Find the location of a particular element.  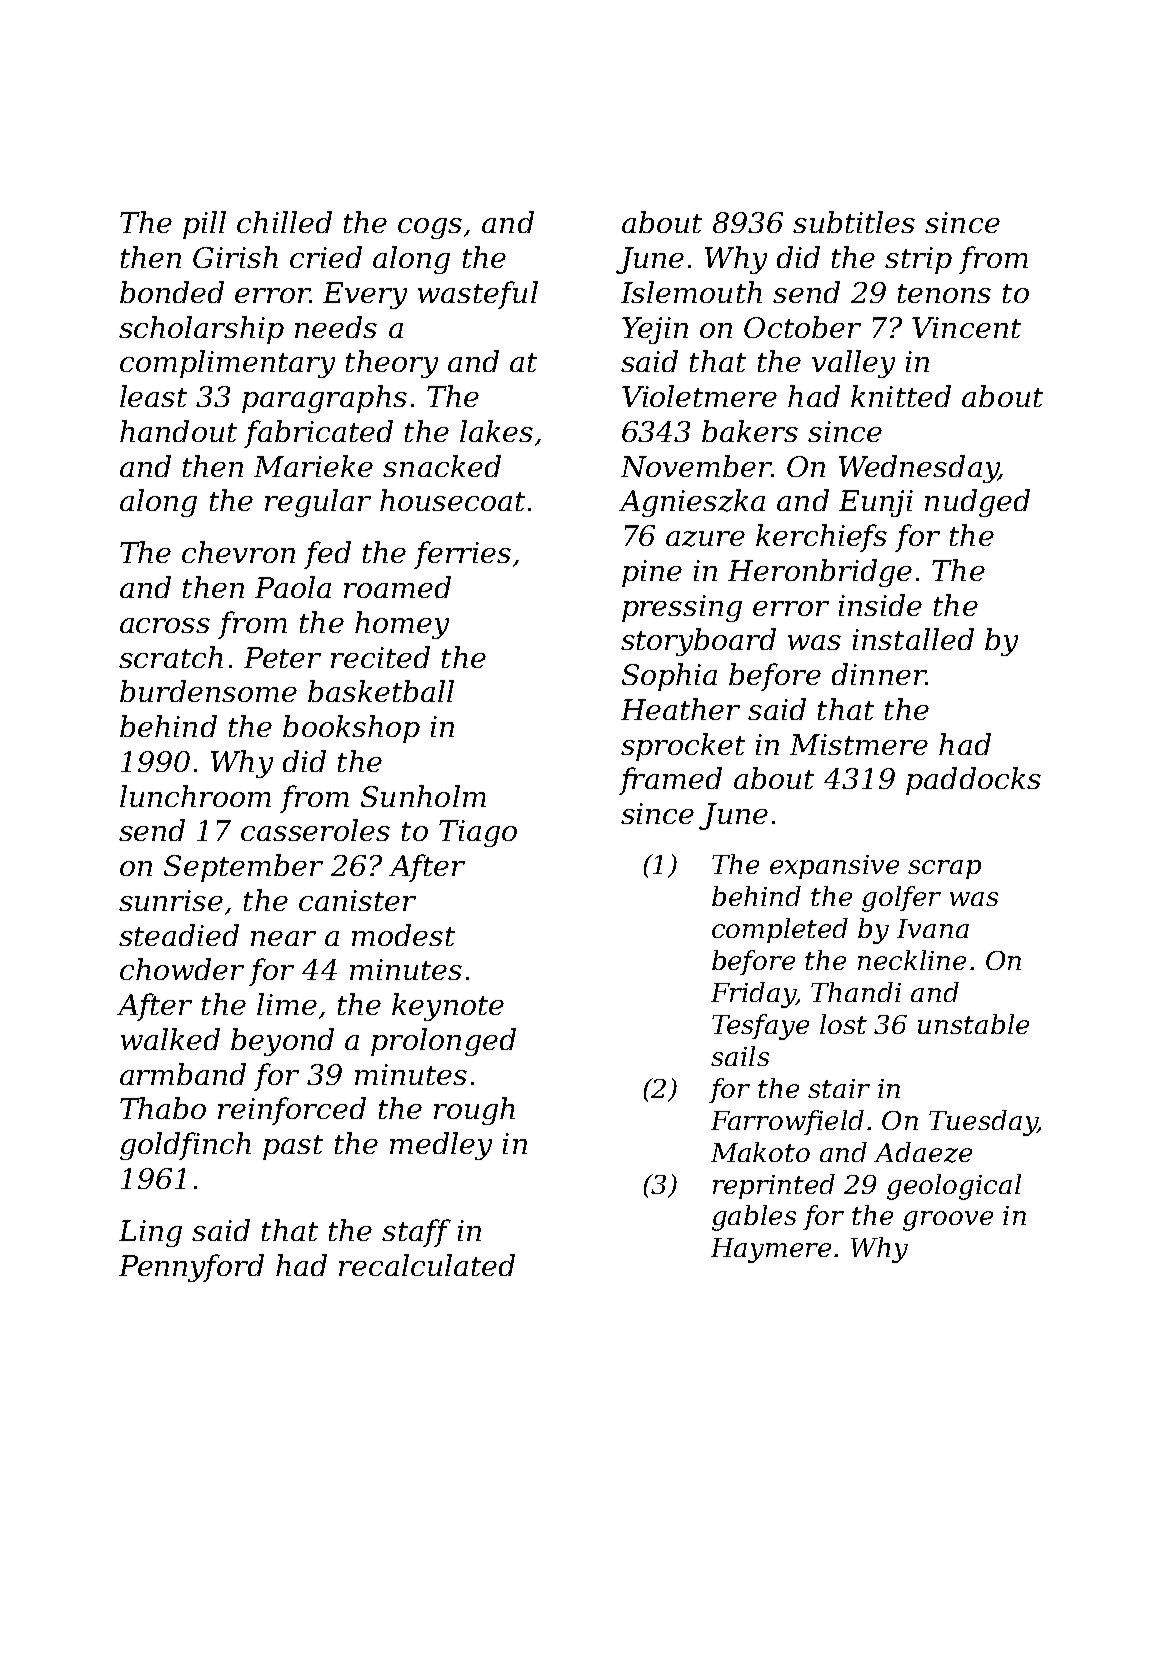

staff is located at coordinates (416, 1233).
